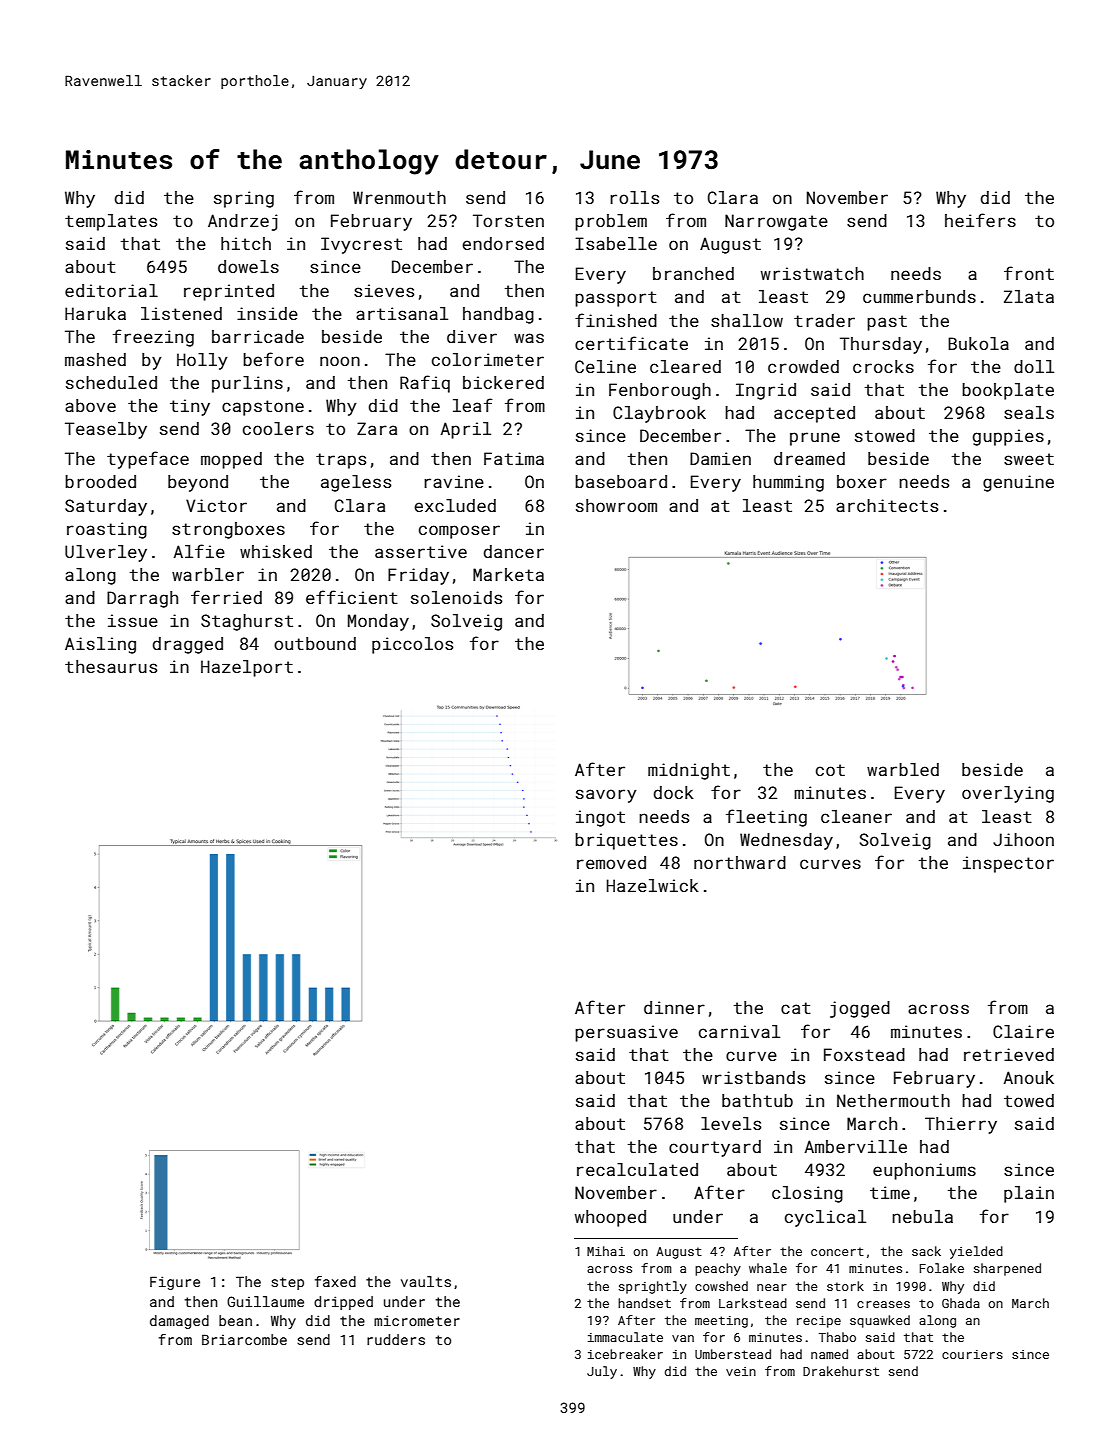  I want to click on mopped, so click(231, 460).
